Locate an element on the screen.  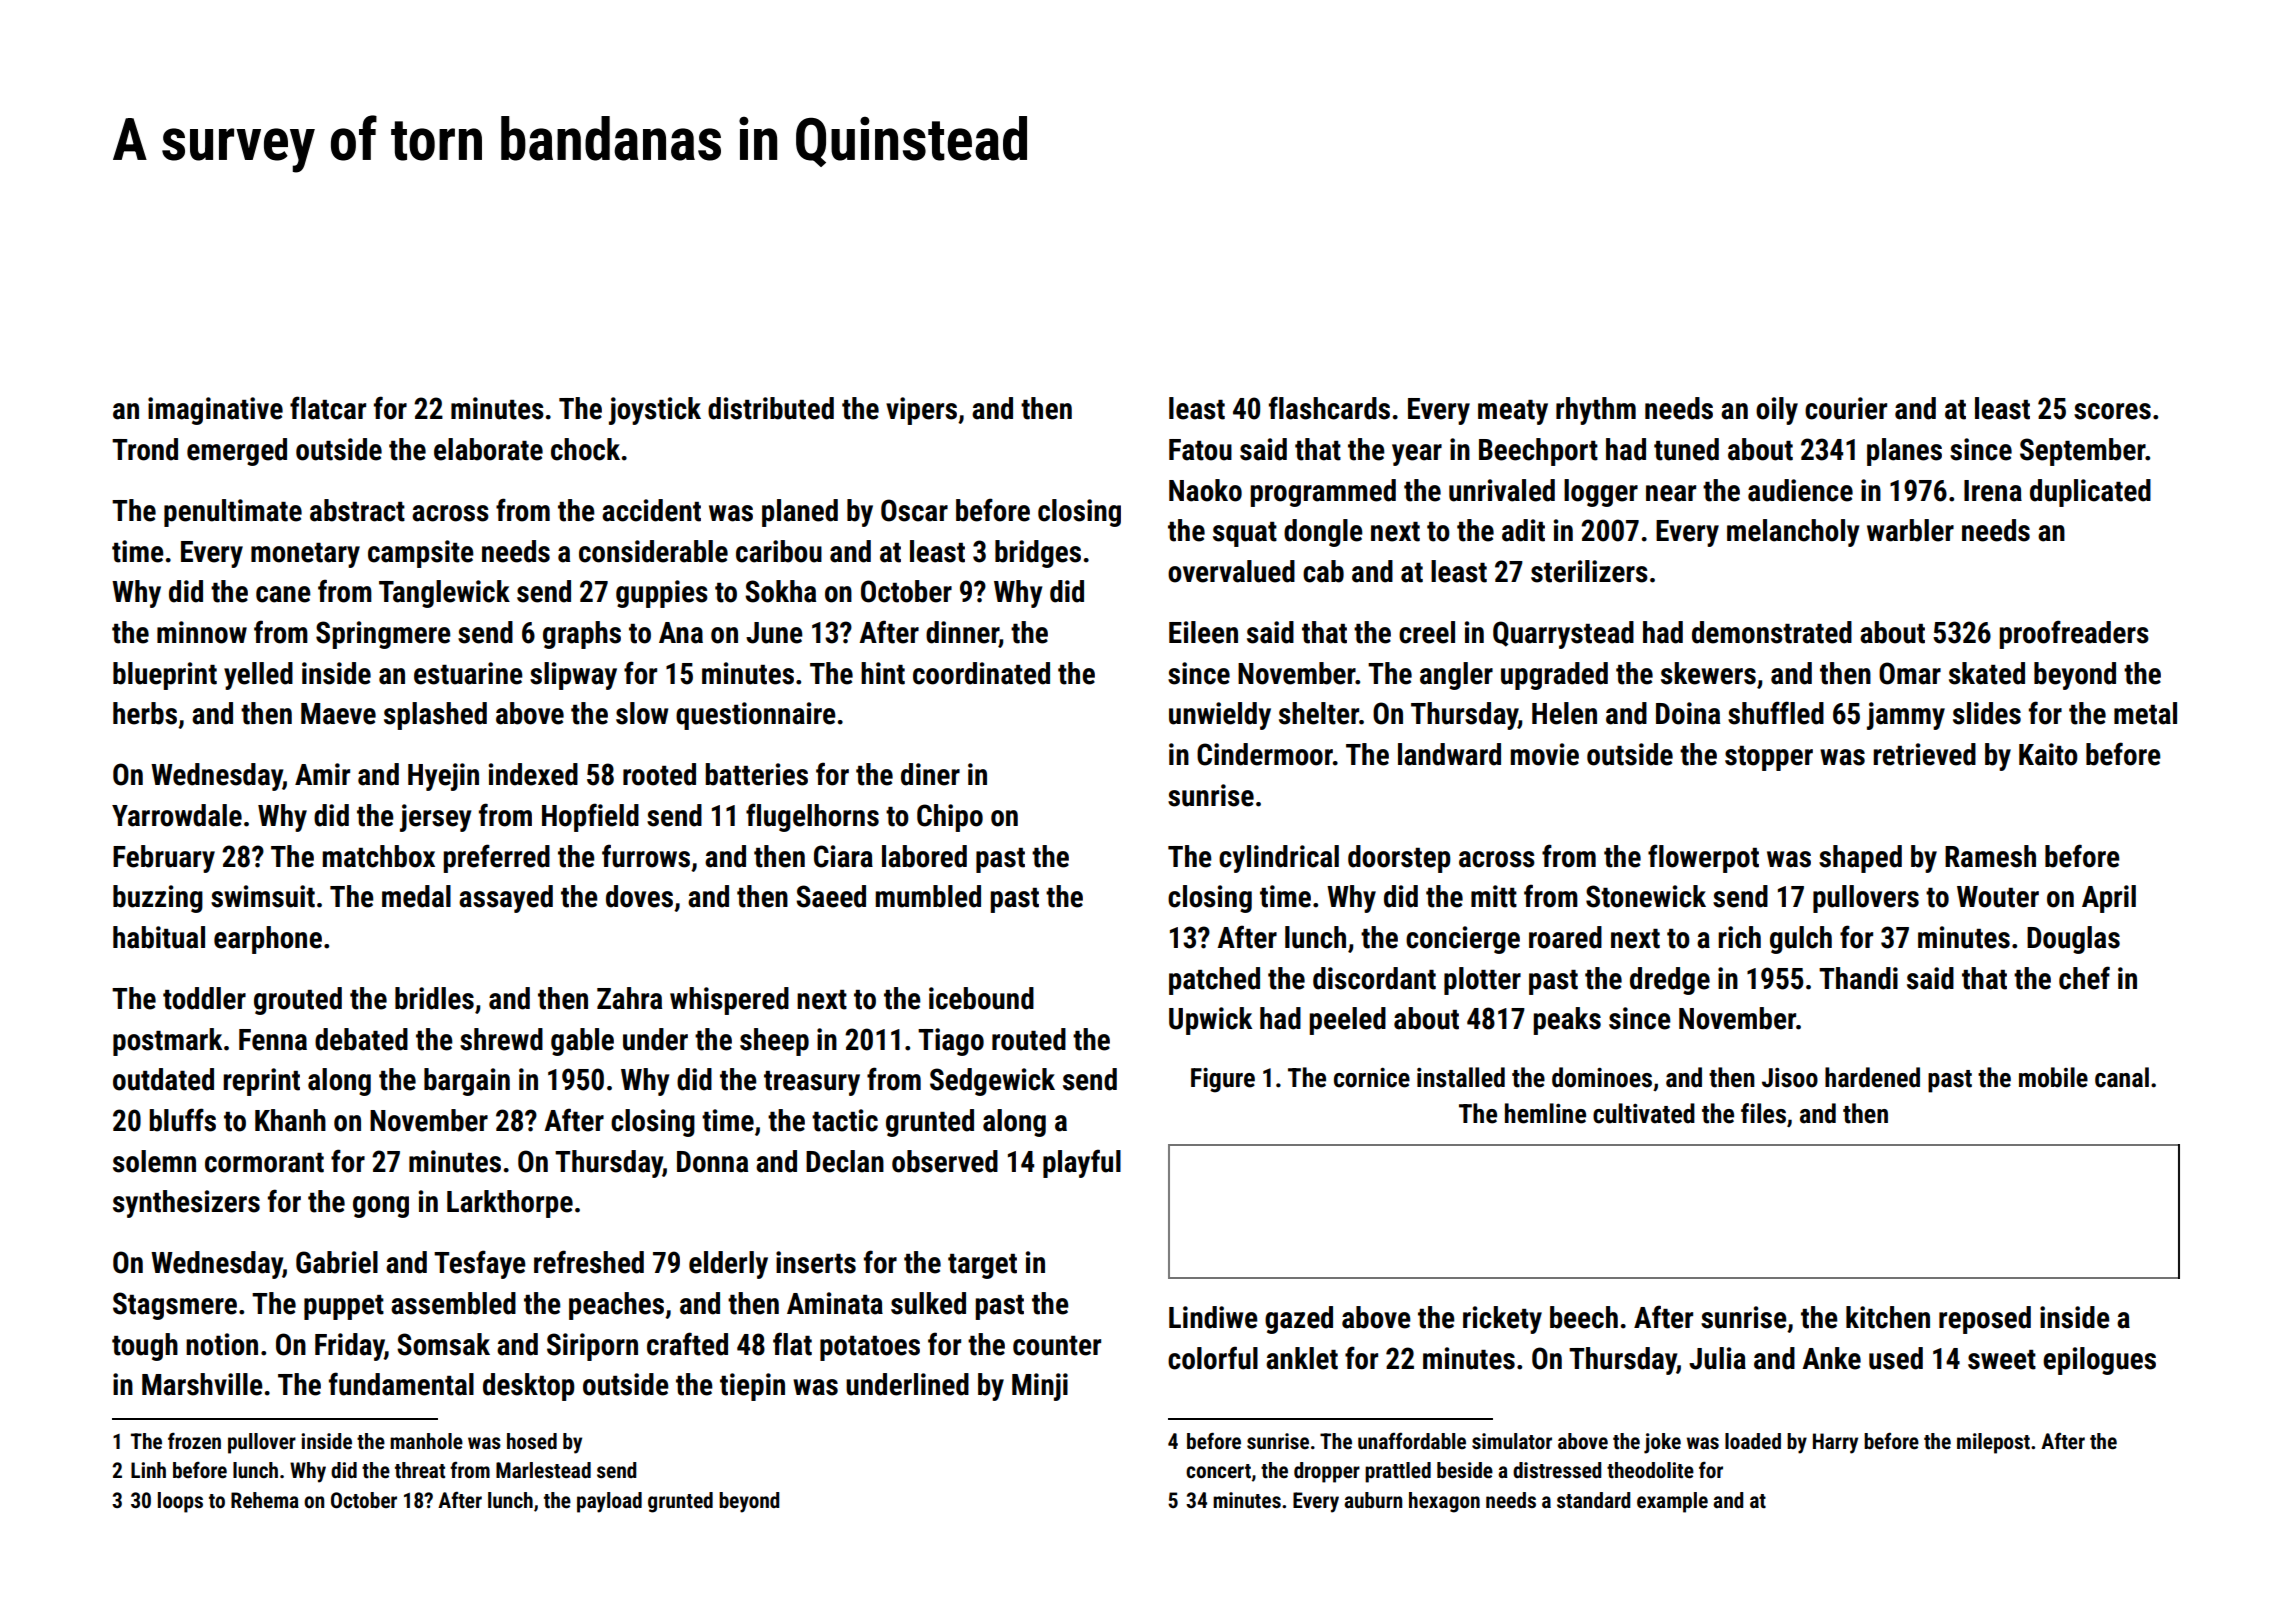
imaginative is located at coordinates (215, 411).
